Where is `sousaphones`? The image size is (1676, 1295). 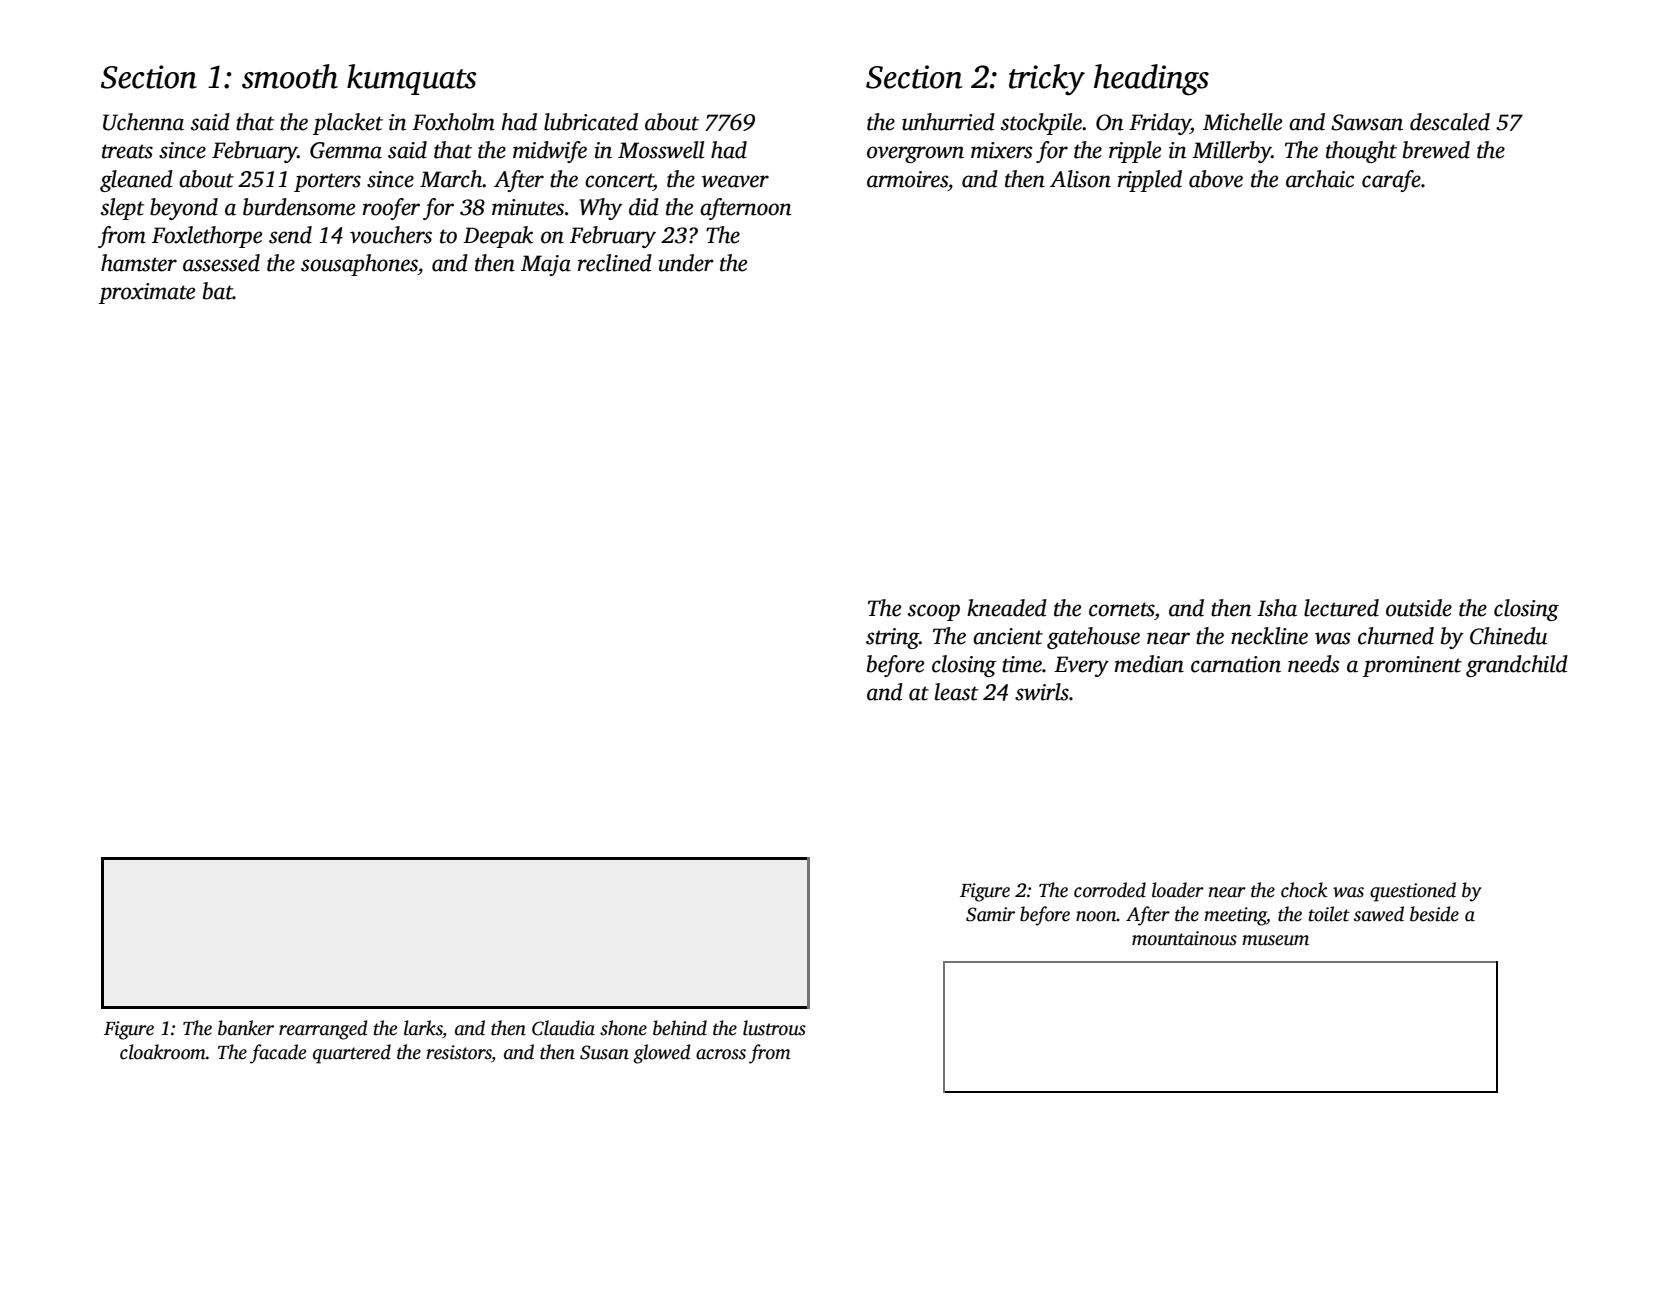
sousaphones is located at coordinates (359, 265).
